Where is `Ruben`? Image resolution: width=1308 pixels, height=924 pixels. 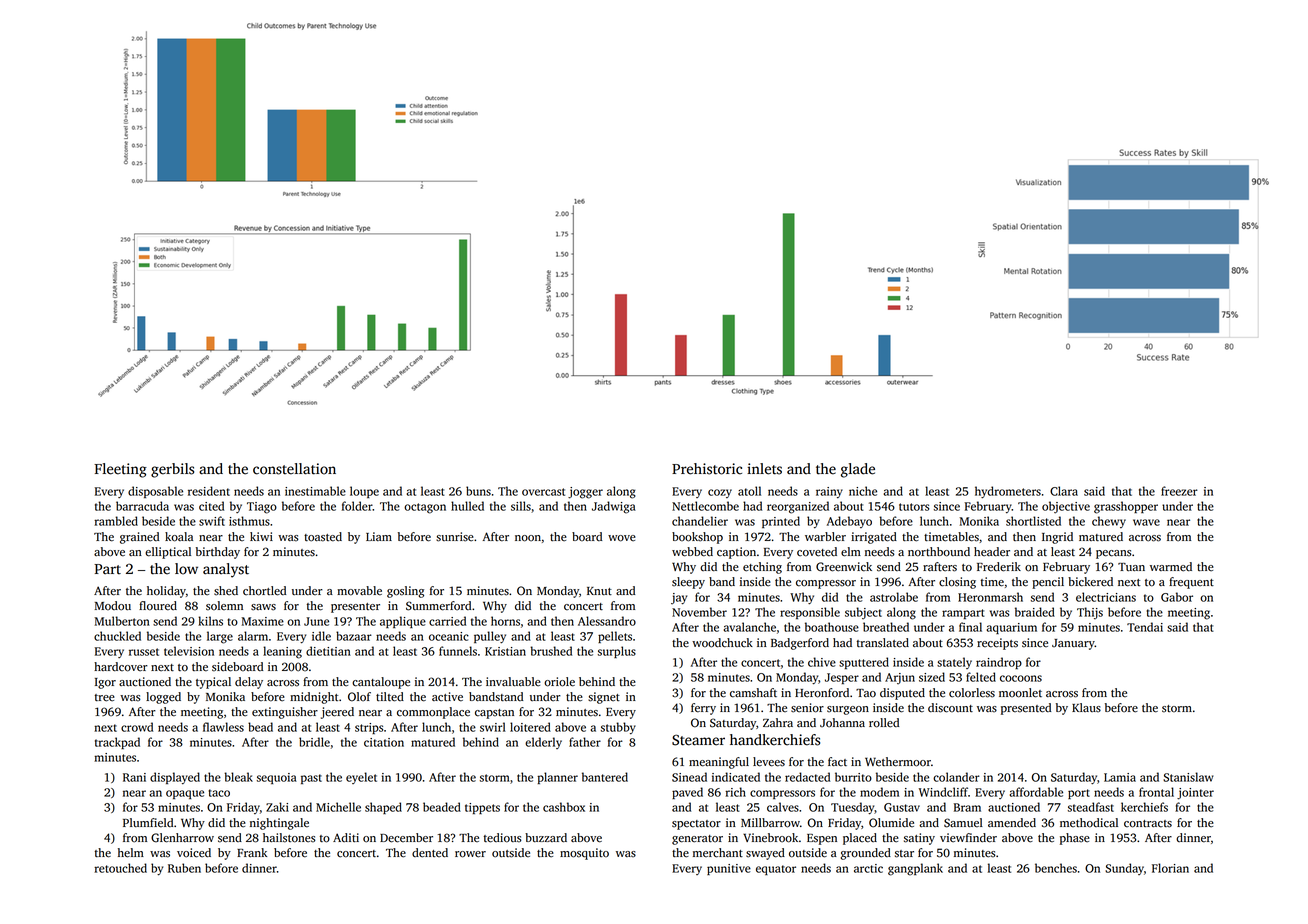 Ruben is located at coordinates (184, 868).
